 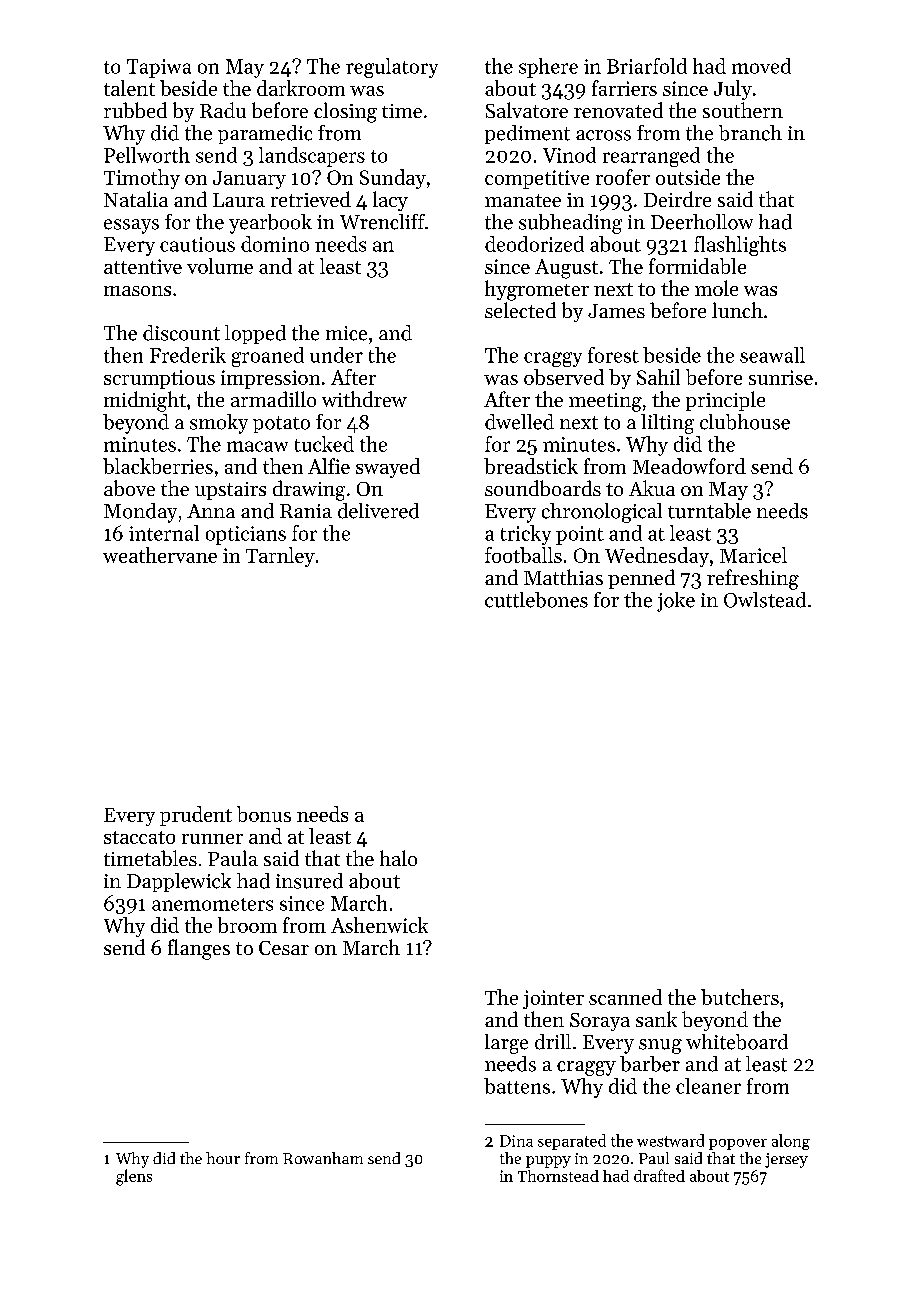 I want to click on footballs, so click(x=523, y=555).
